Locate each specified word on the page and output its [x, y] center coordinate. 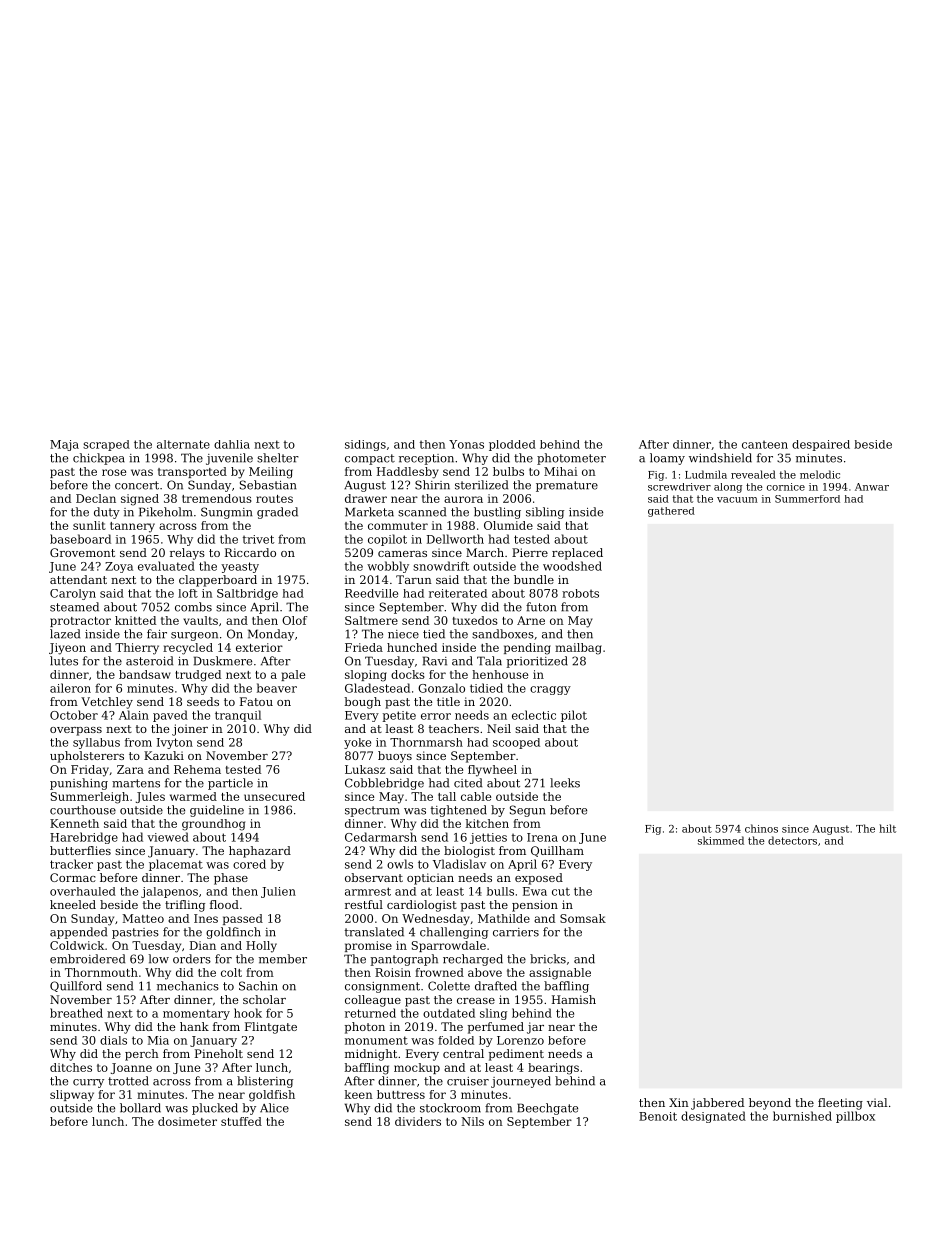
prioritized [537, 662]
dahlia [232, 444]
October [74, 715]
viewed [168, 837]
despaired [821, 445]
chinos [761, 828]
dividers [418, 1121]
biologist [469, 852]
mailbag [578, 649]
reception [426, 459]
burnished [802, 1116]
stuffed [241, 1121]
